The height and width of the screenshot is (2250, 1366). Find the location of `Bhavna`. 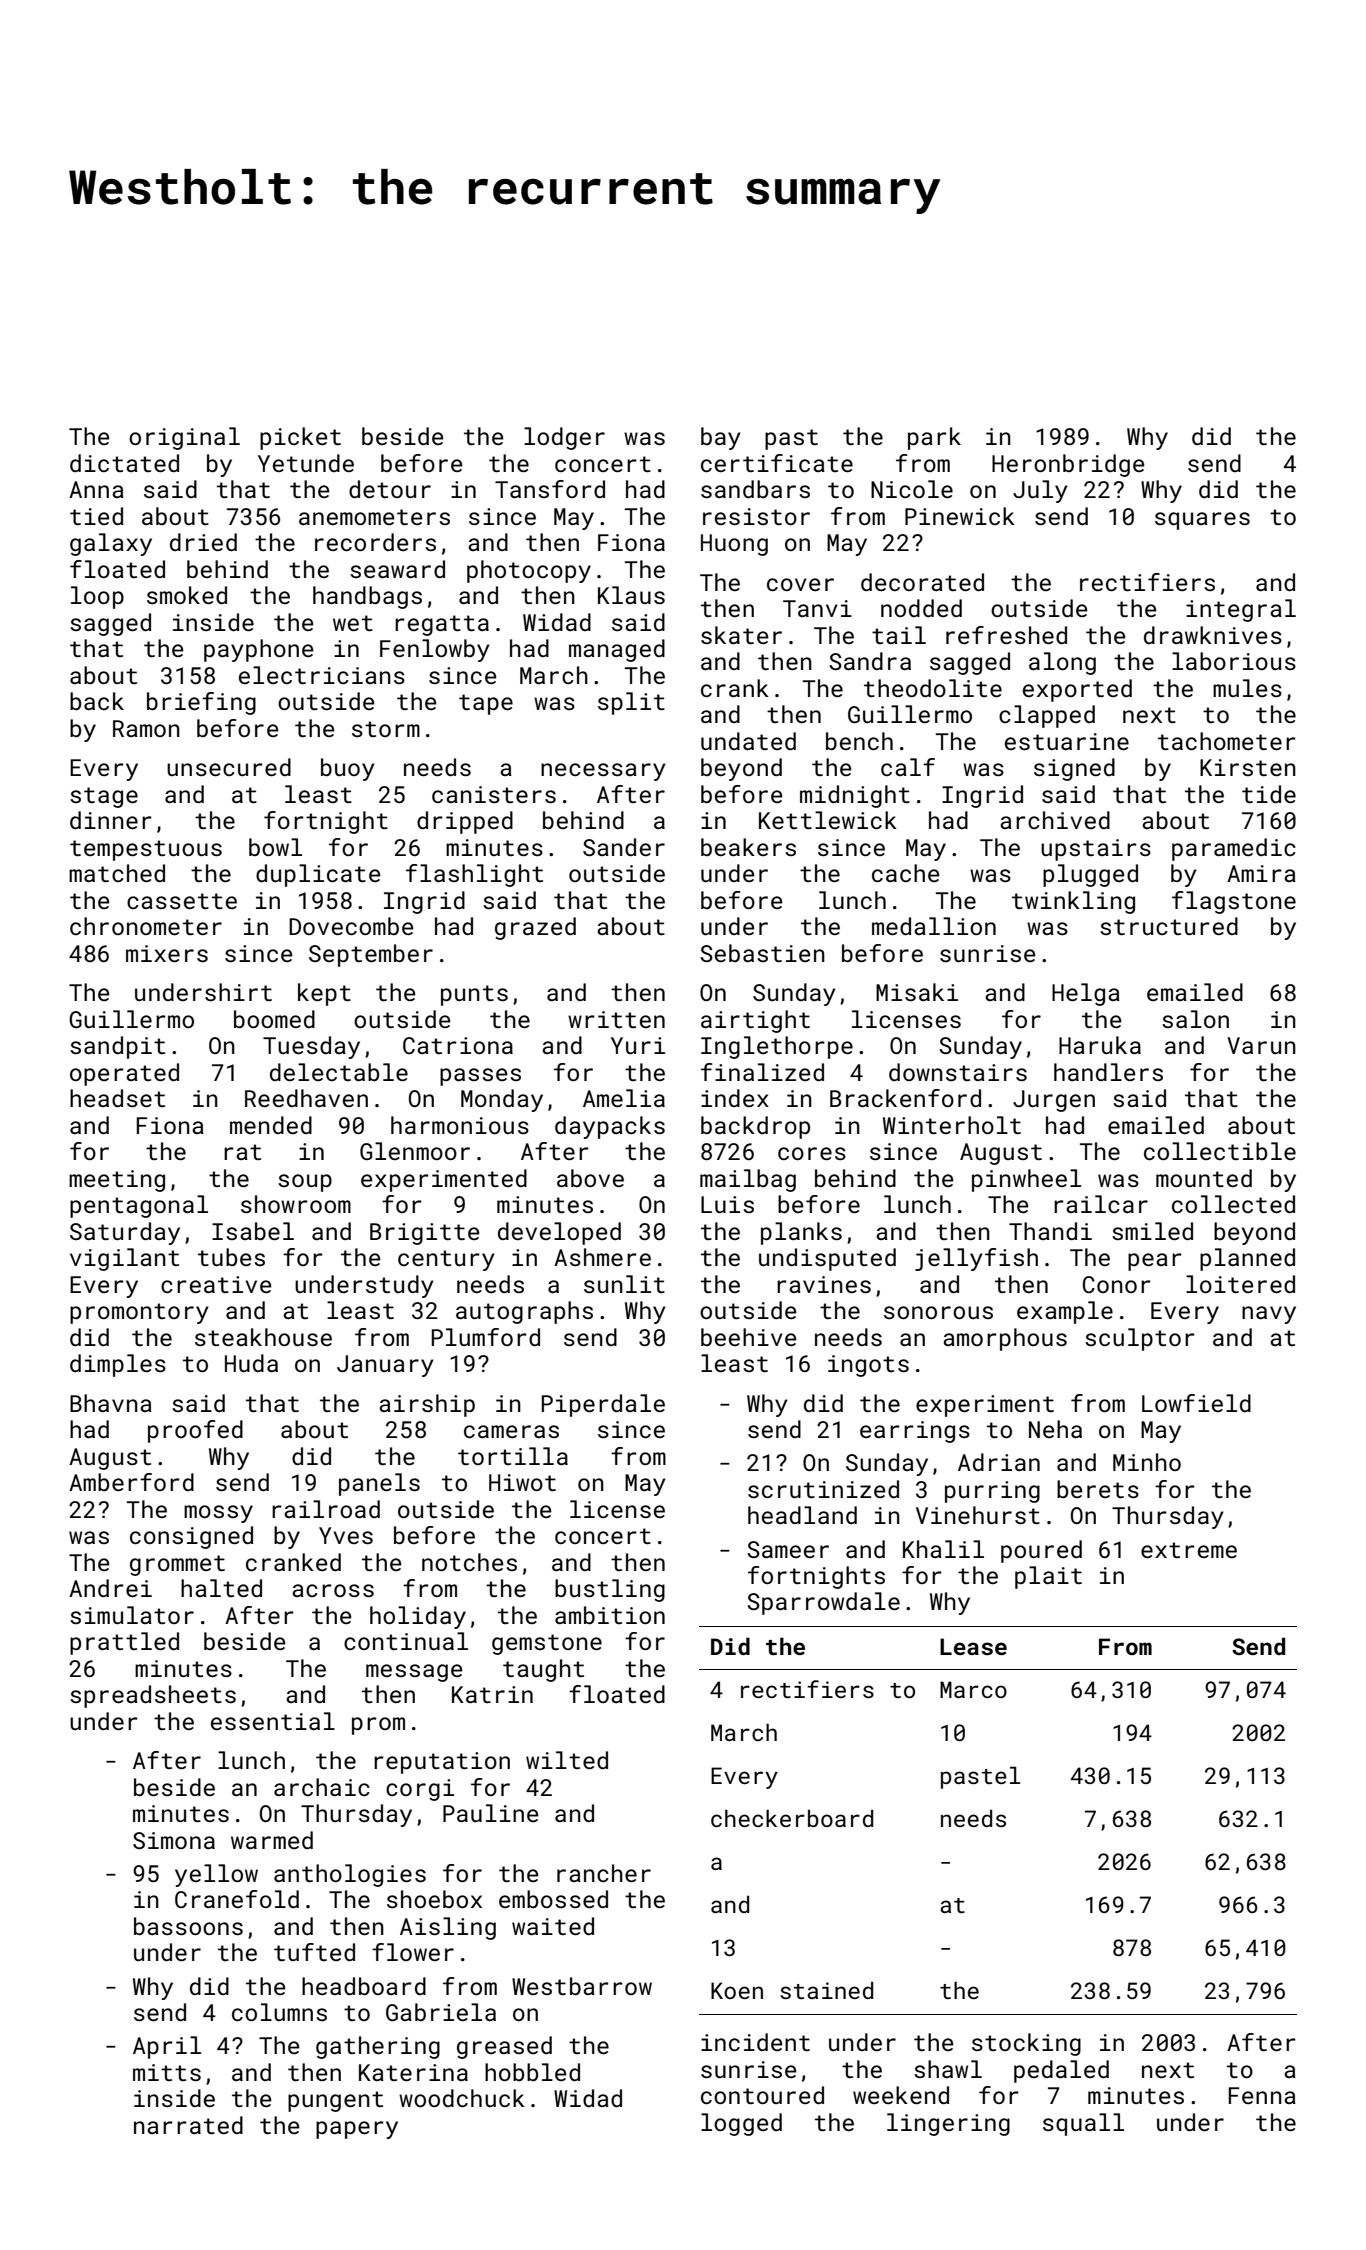

Bhavna is located at coordinates (111, 1403).
